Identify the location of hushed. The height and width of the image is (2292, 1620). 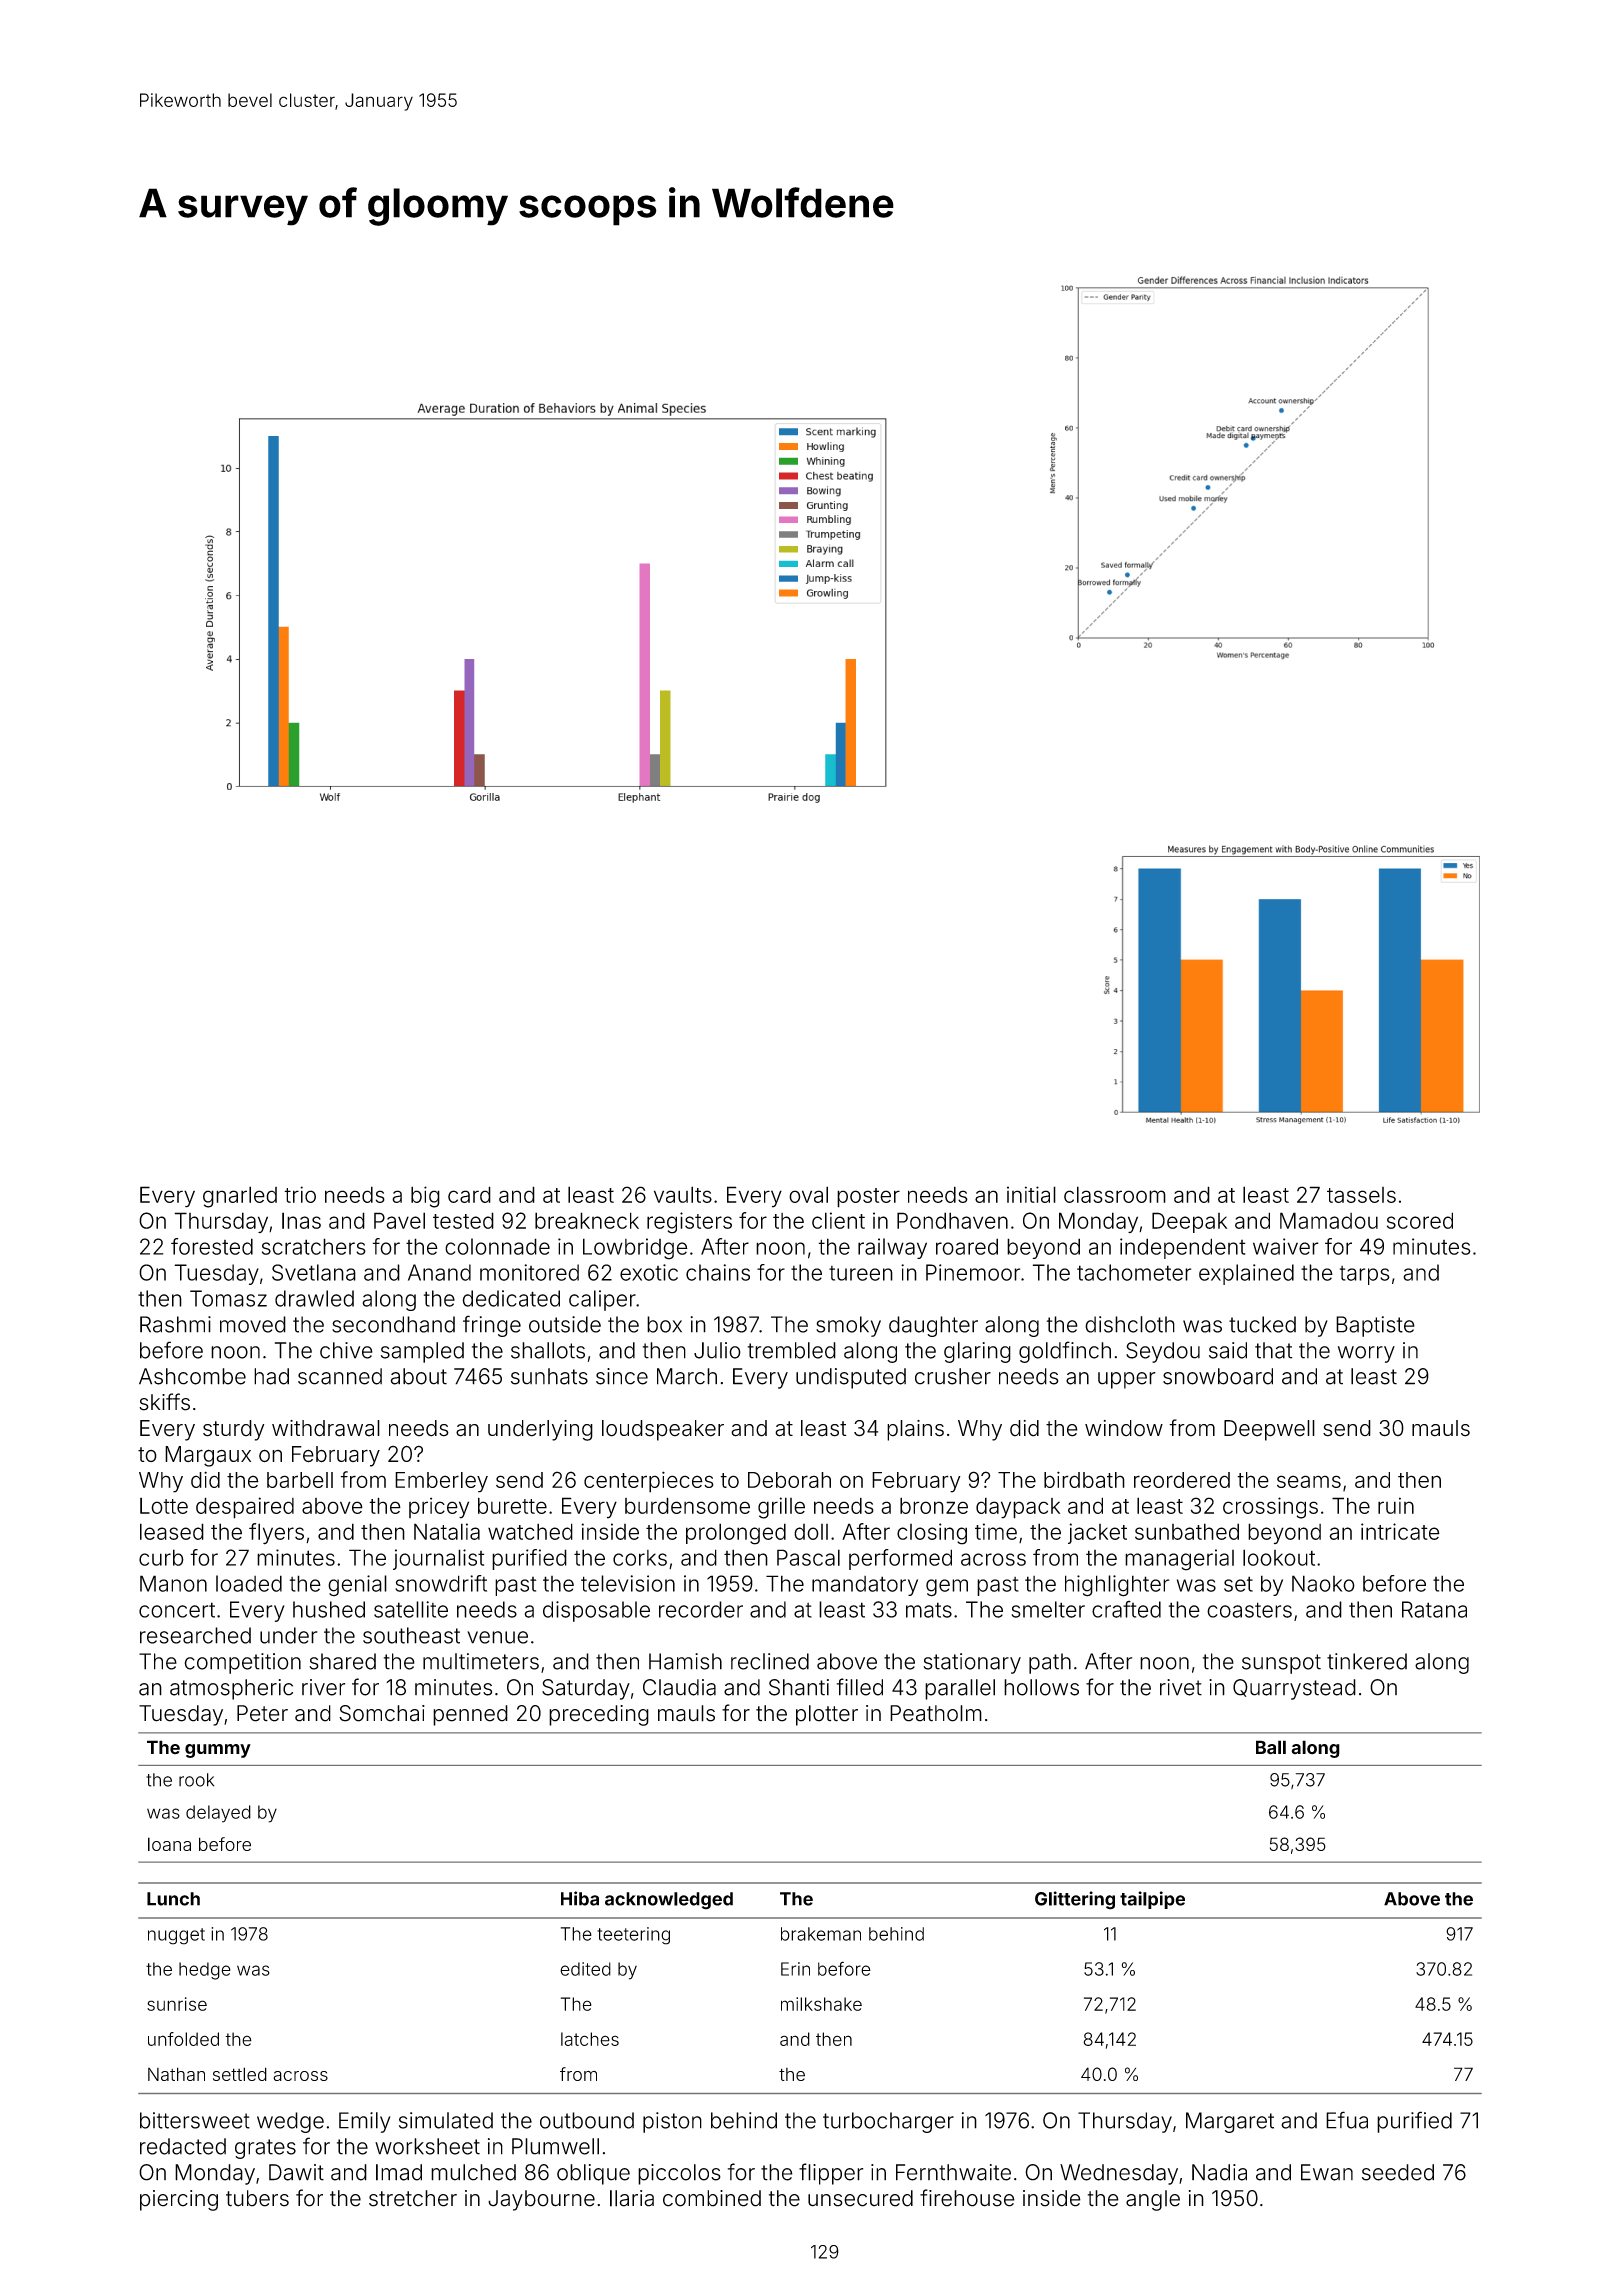
(329, 1609).
